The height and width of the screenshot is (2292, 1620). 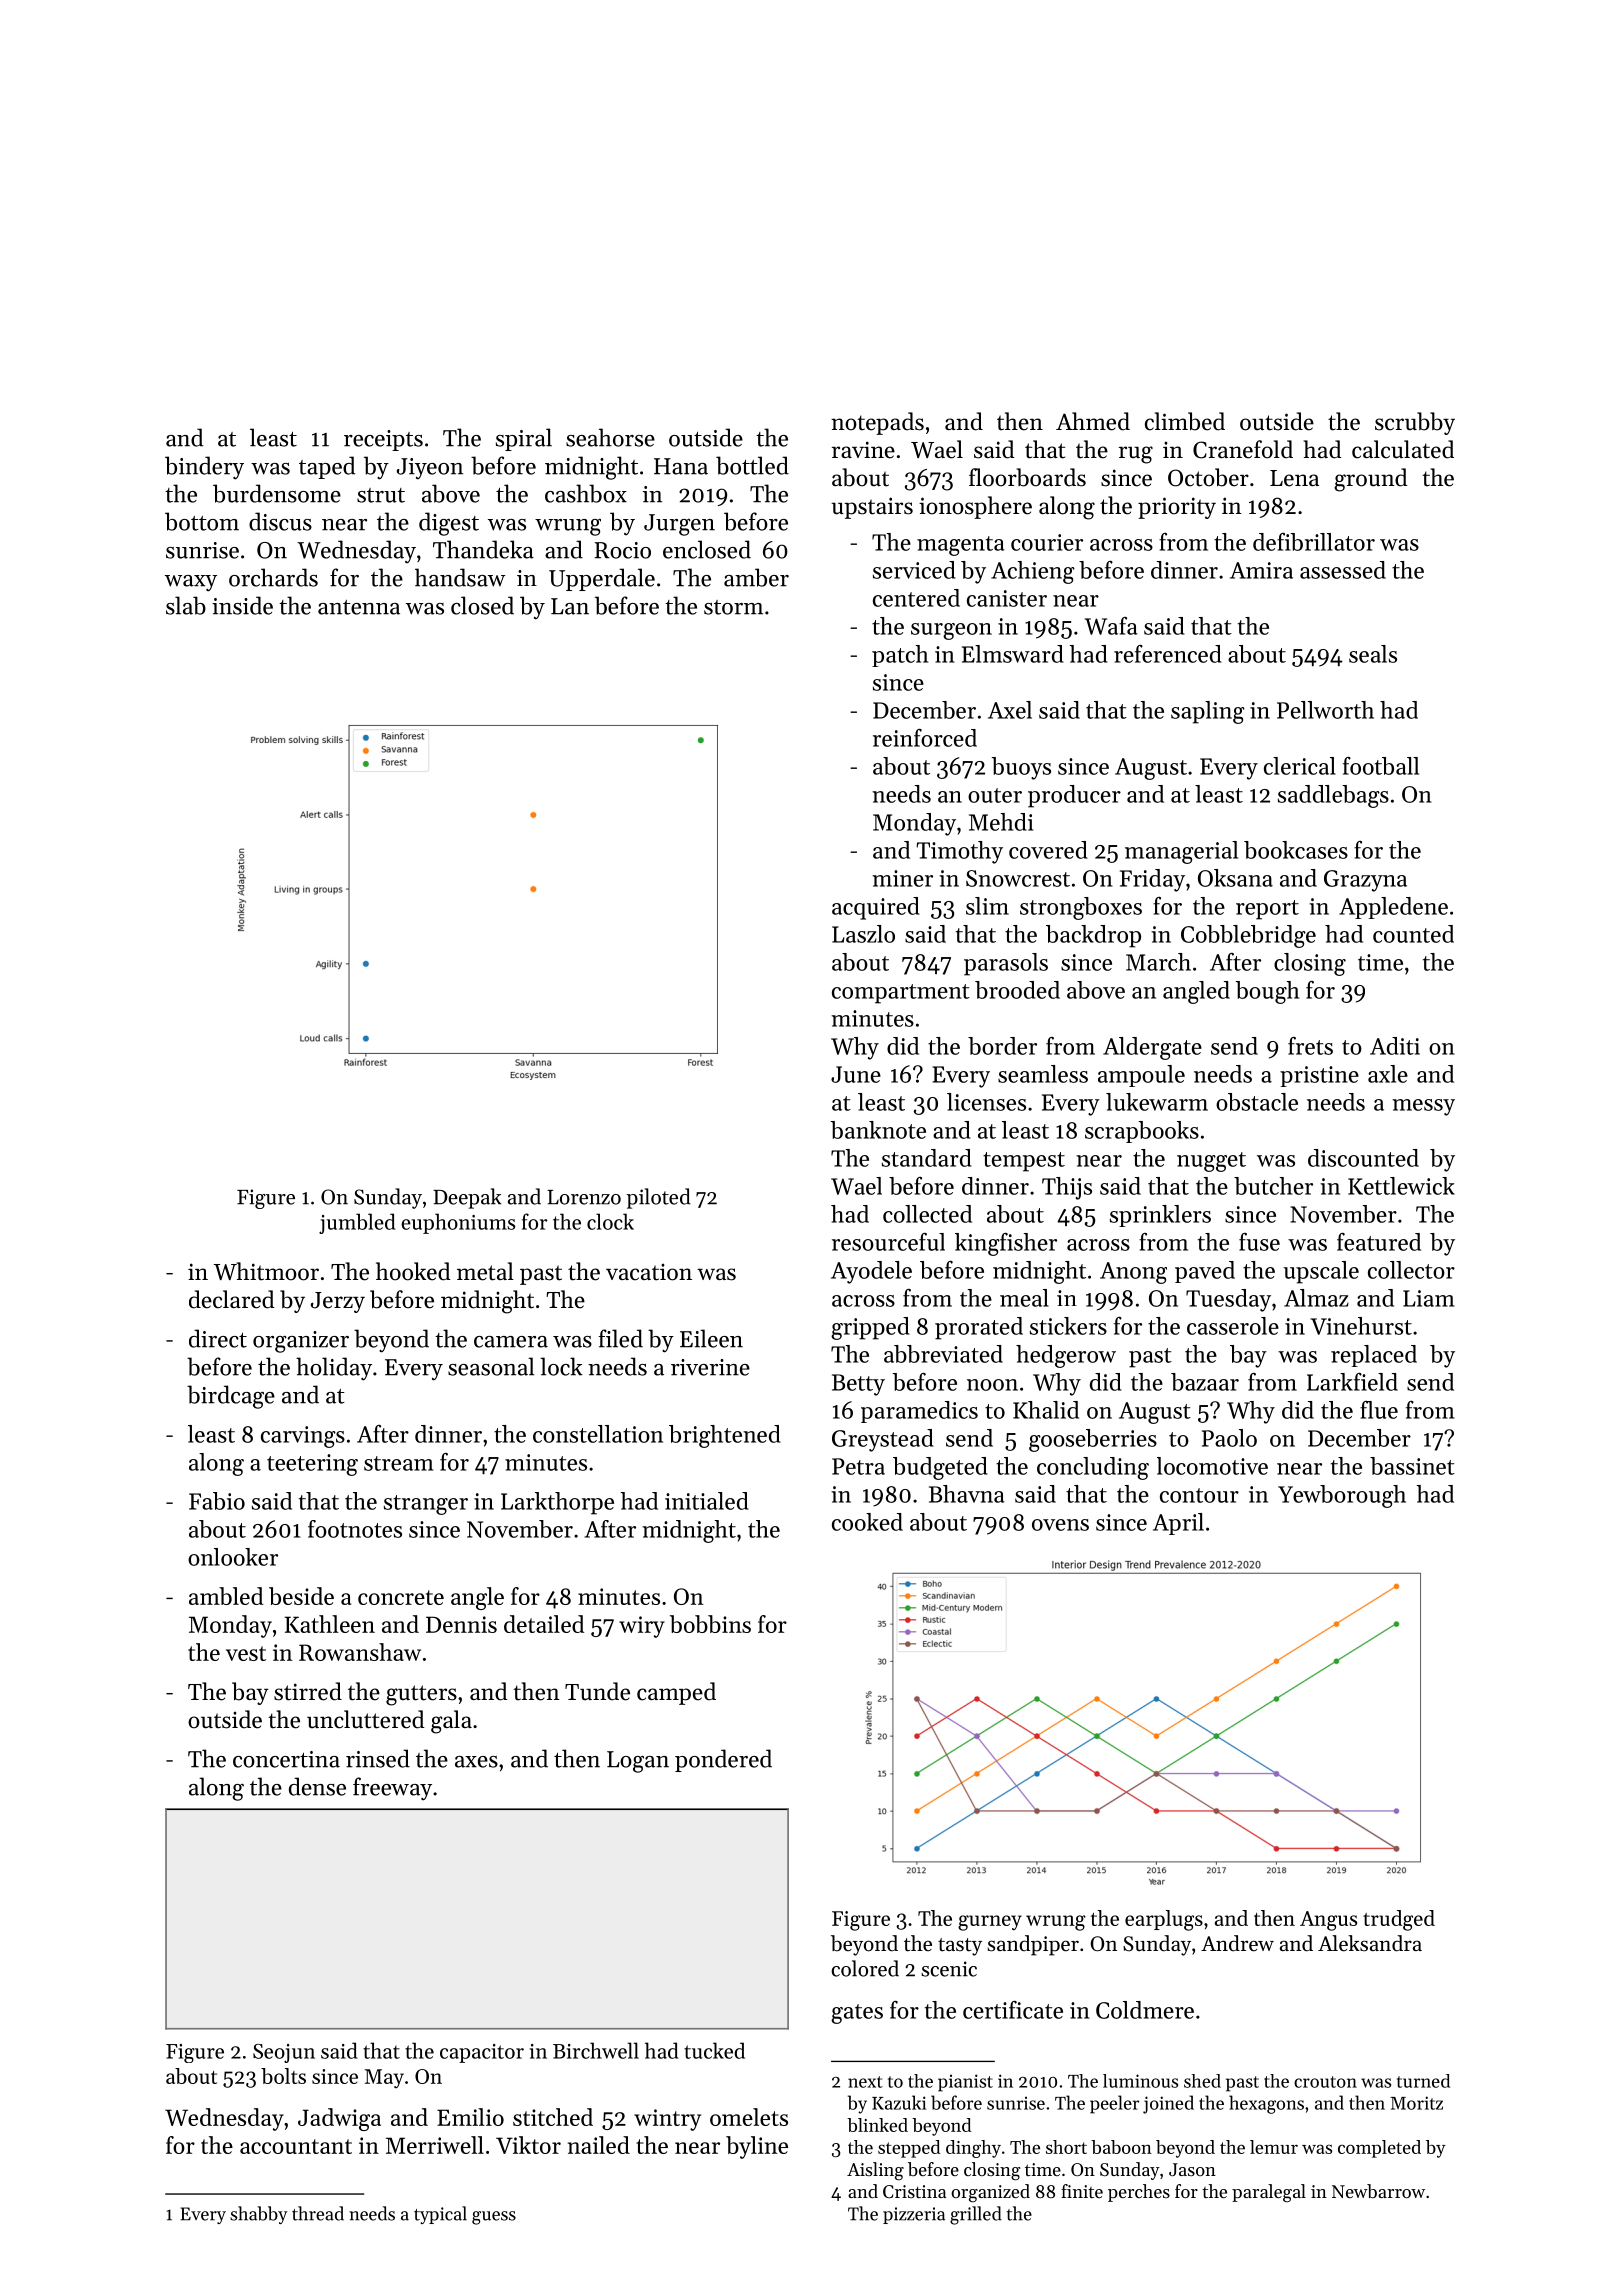 I want to click on banknote, so click(x=878, y=1130).
